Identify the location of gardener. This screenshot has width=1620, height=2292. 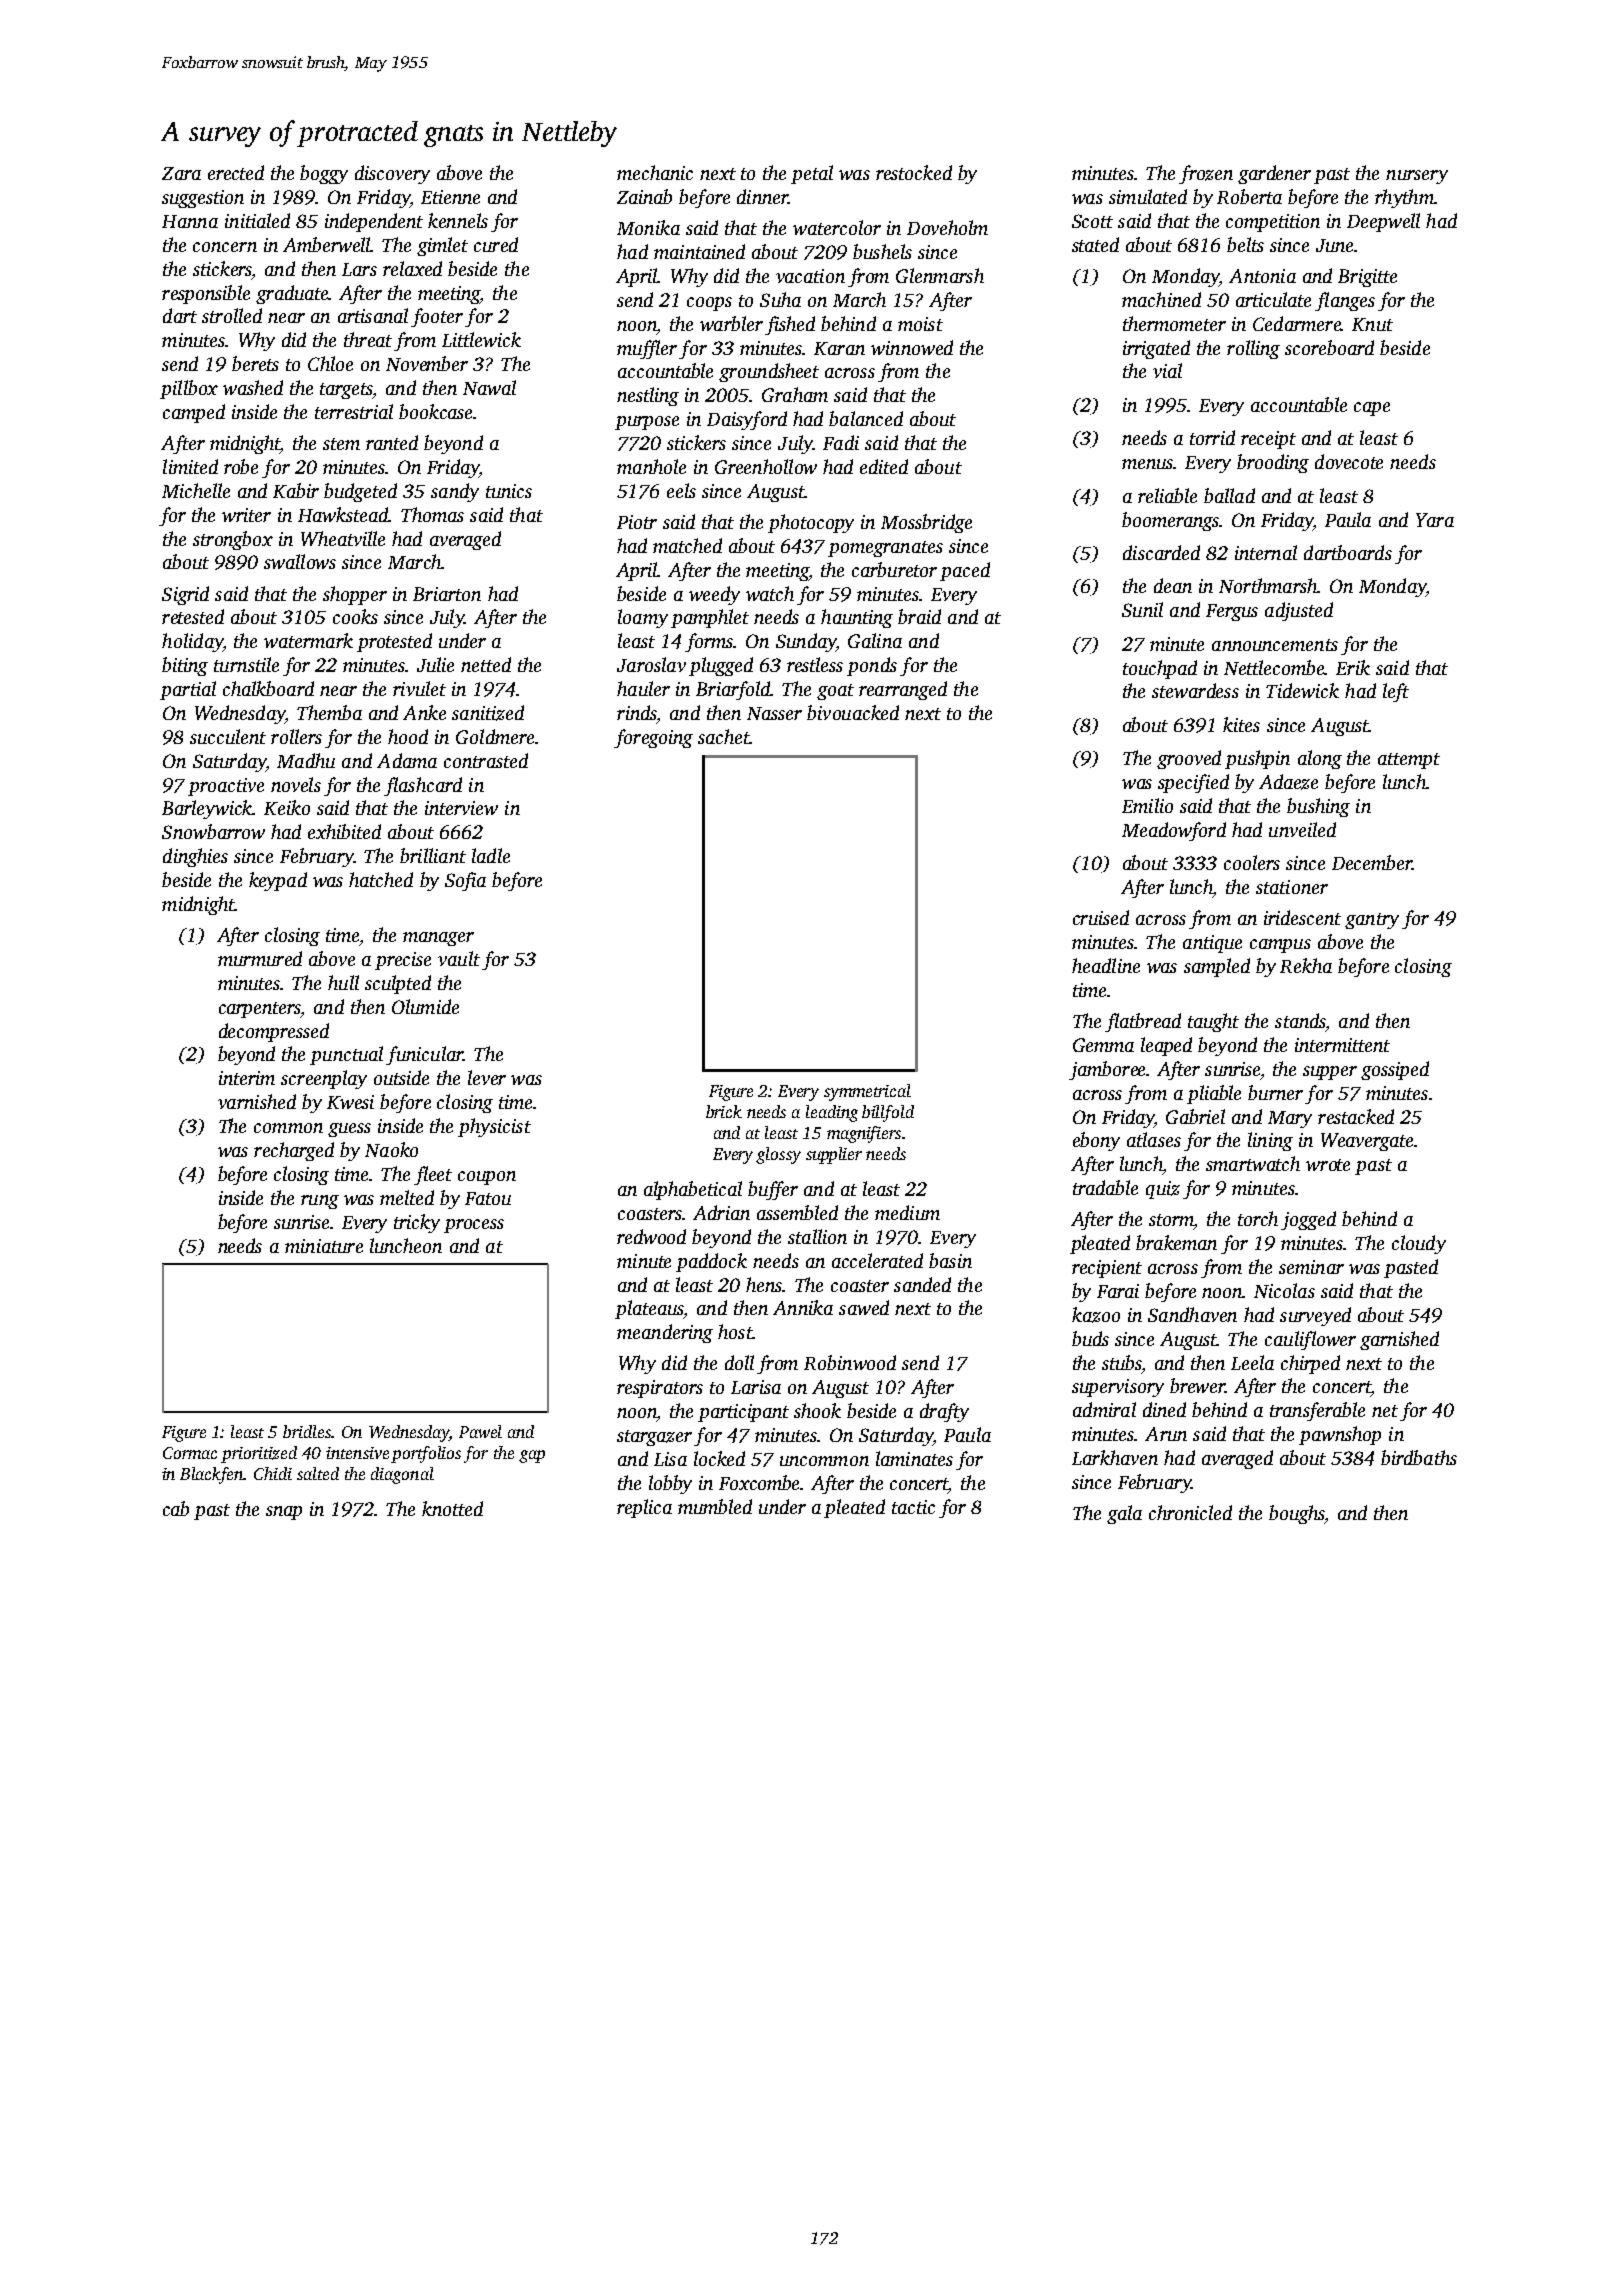
(1274, 174).
